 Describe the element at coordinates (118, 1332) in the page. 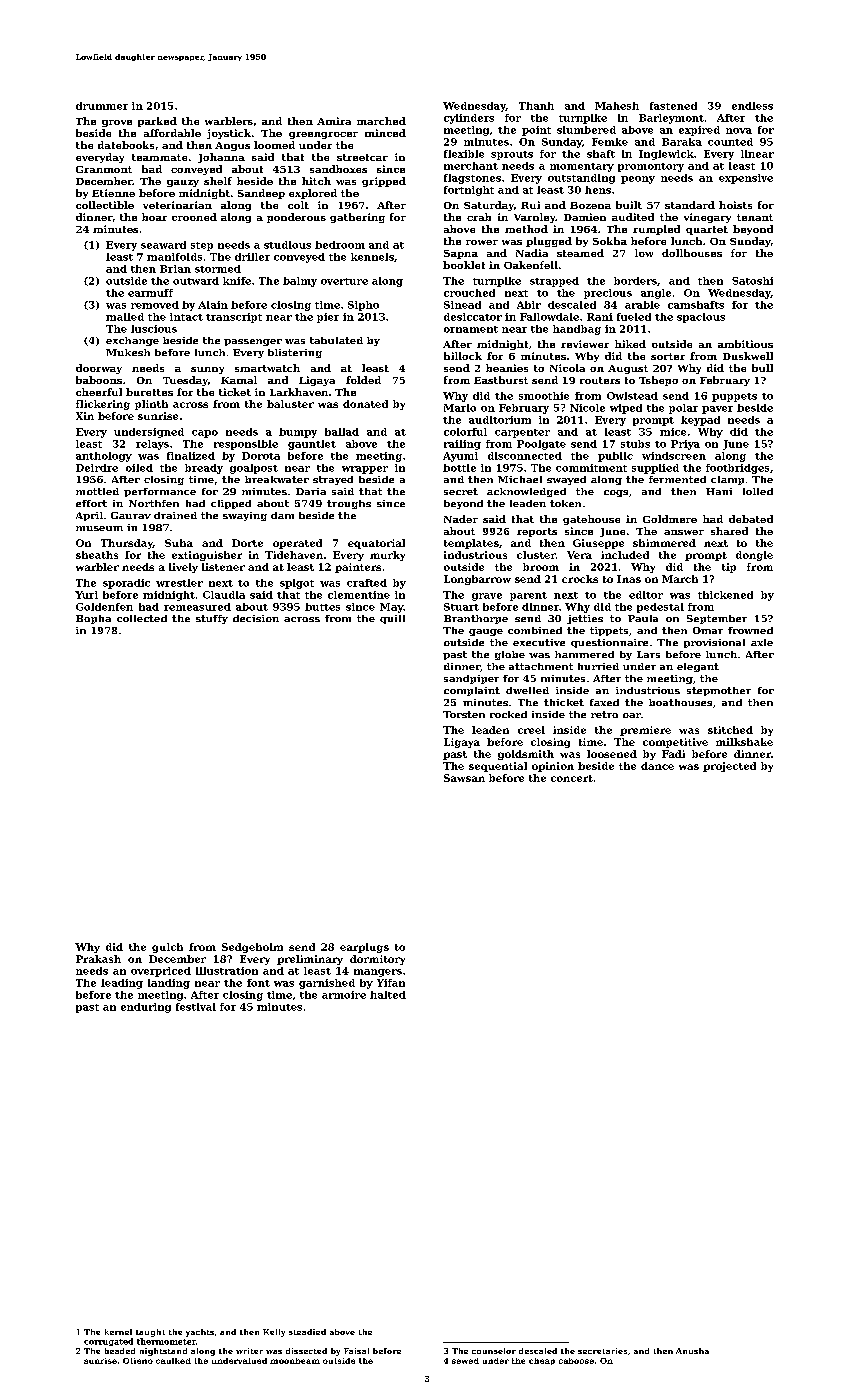

I see `kernel` at that location.
